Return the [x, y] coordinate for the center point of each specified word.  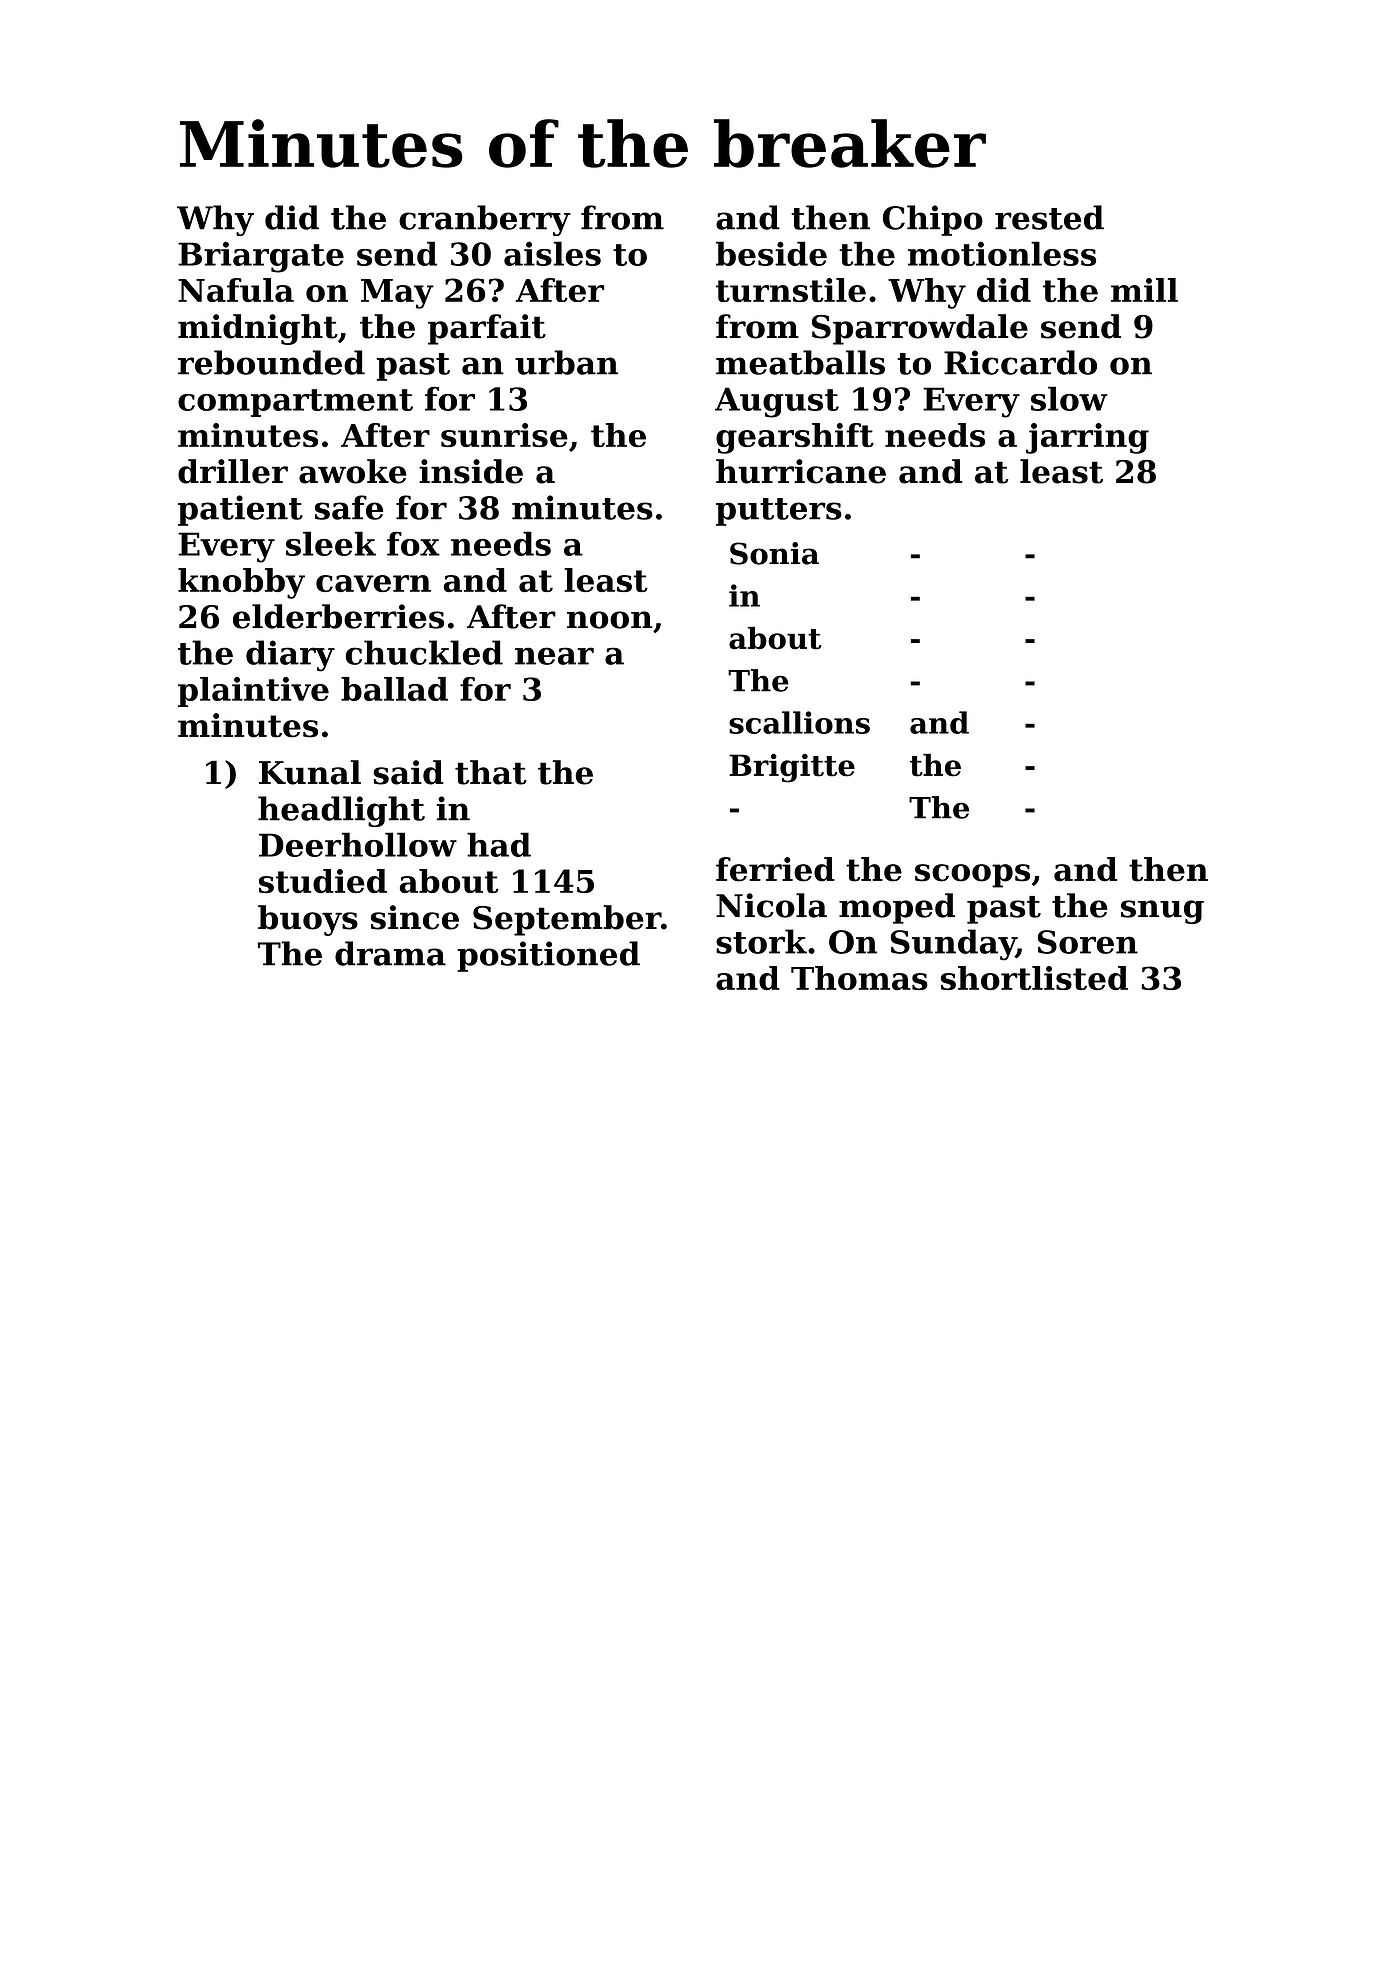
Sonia [774, 553]
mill [1144, 290]
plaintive [253, 692]
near [554, 656]
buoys [308, 920]
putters [779, 512]
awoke [353, 471]
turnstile [791, 290]
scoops [972, 876]
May [397, 294]
